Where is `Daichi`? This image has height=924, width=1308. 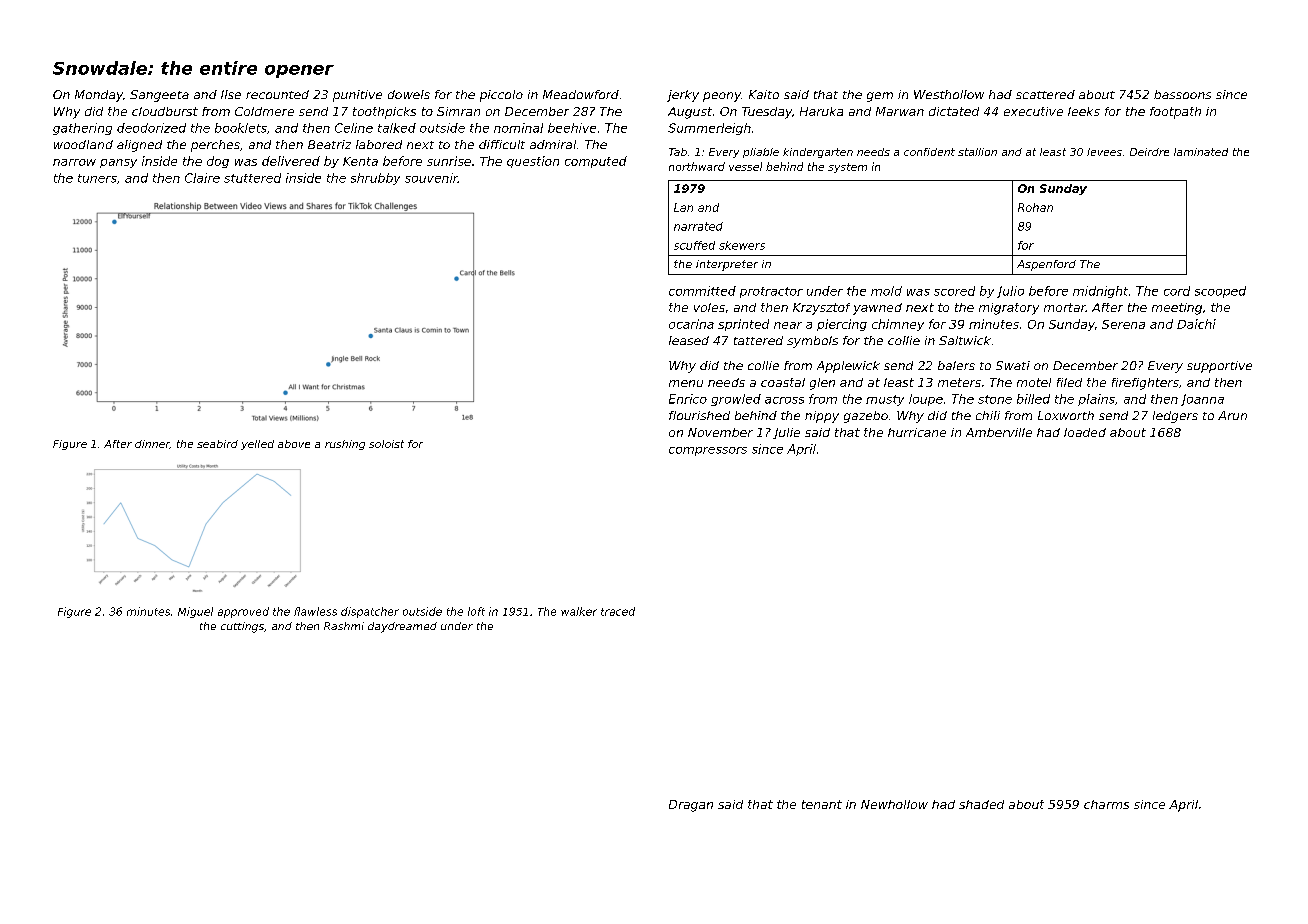 Daichi is located at coordinates (1196, 324).
